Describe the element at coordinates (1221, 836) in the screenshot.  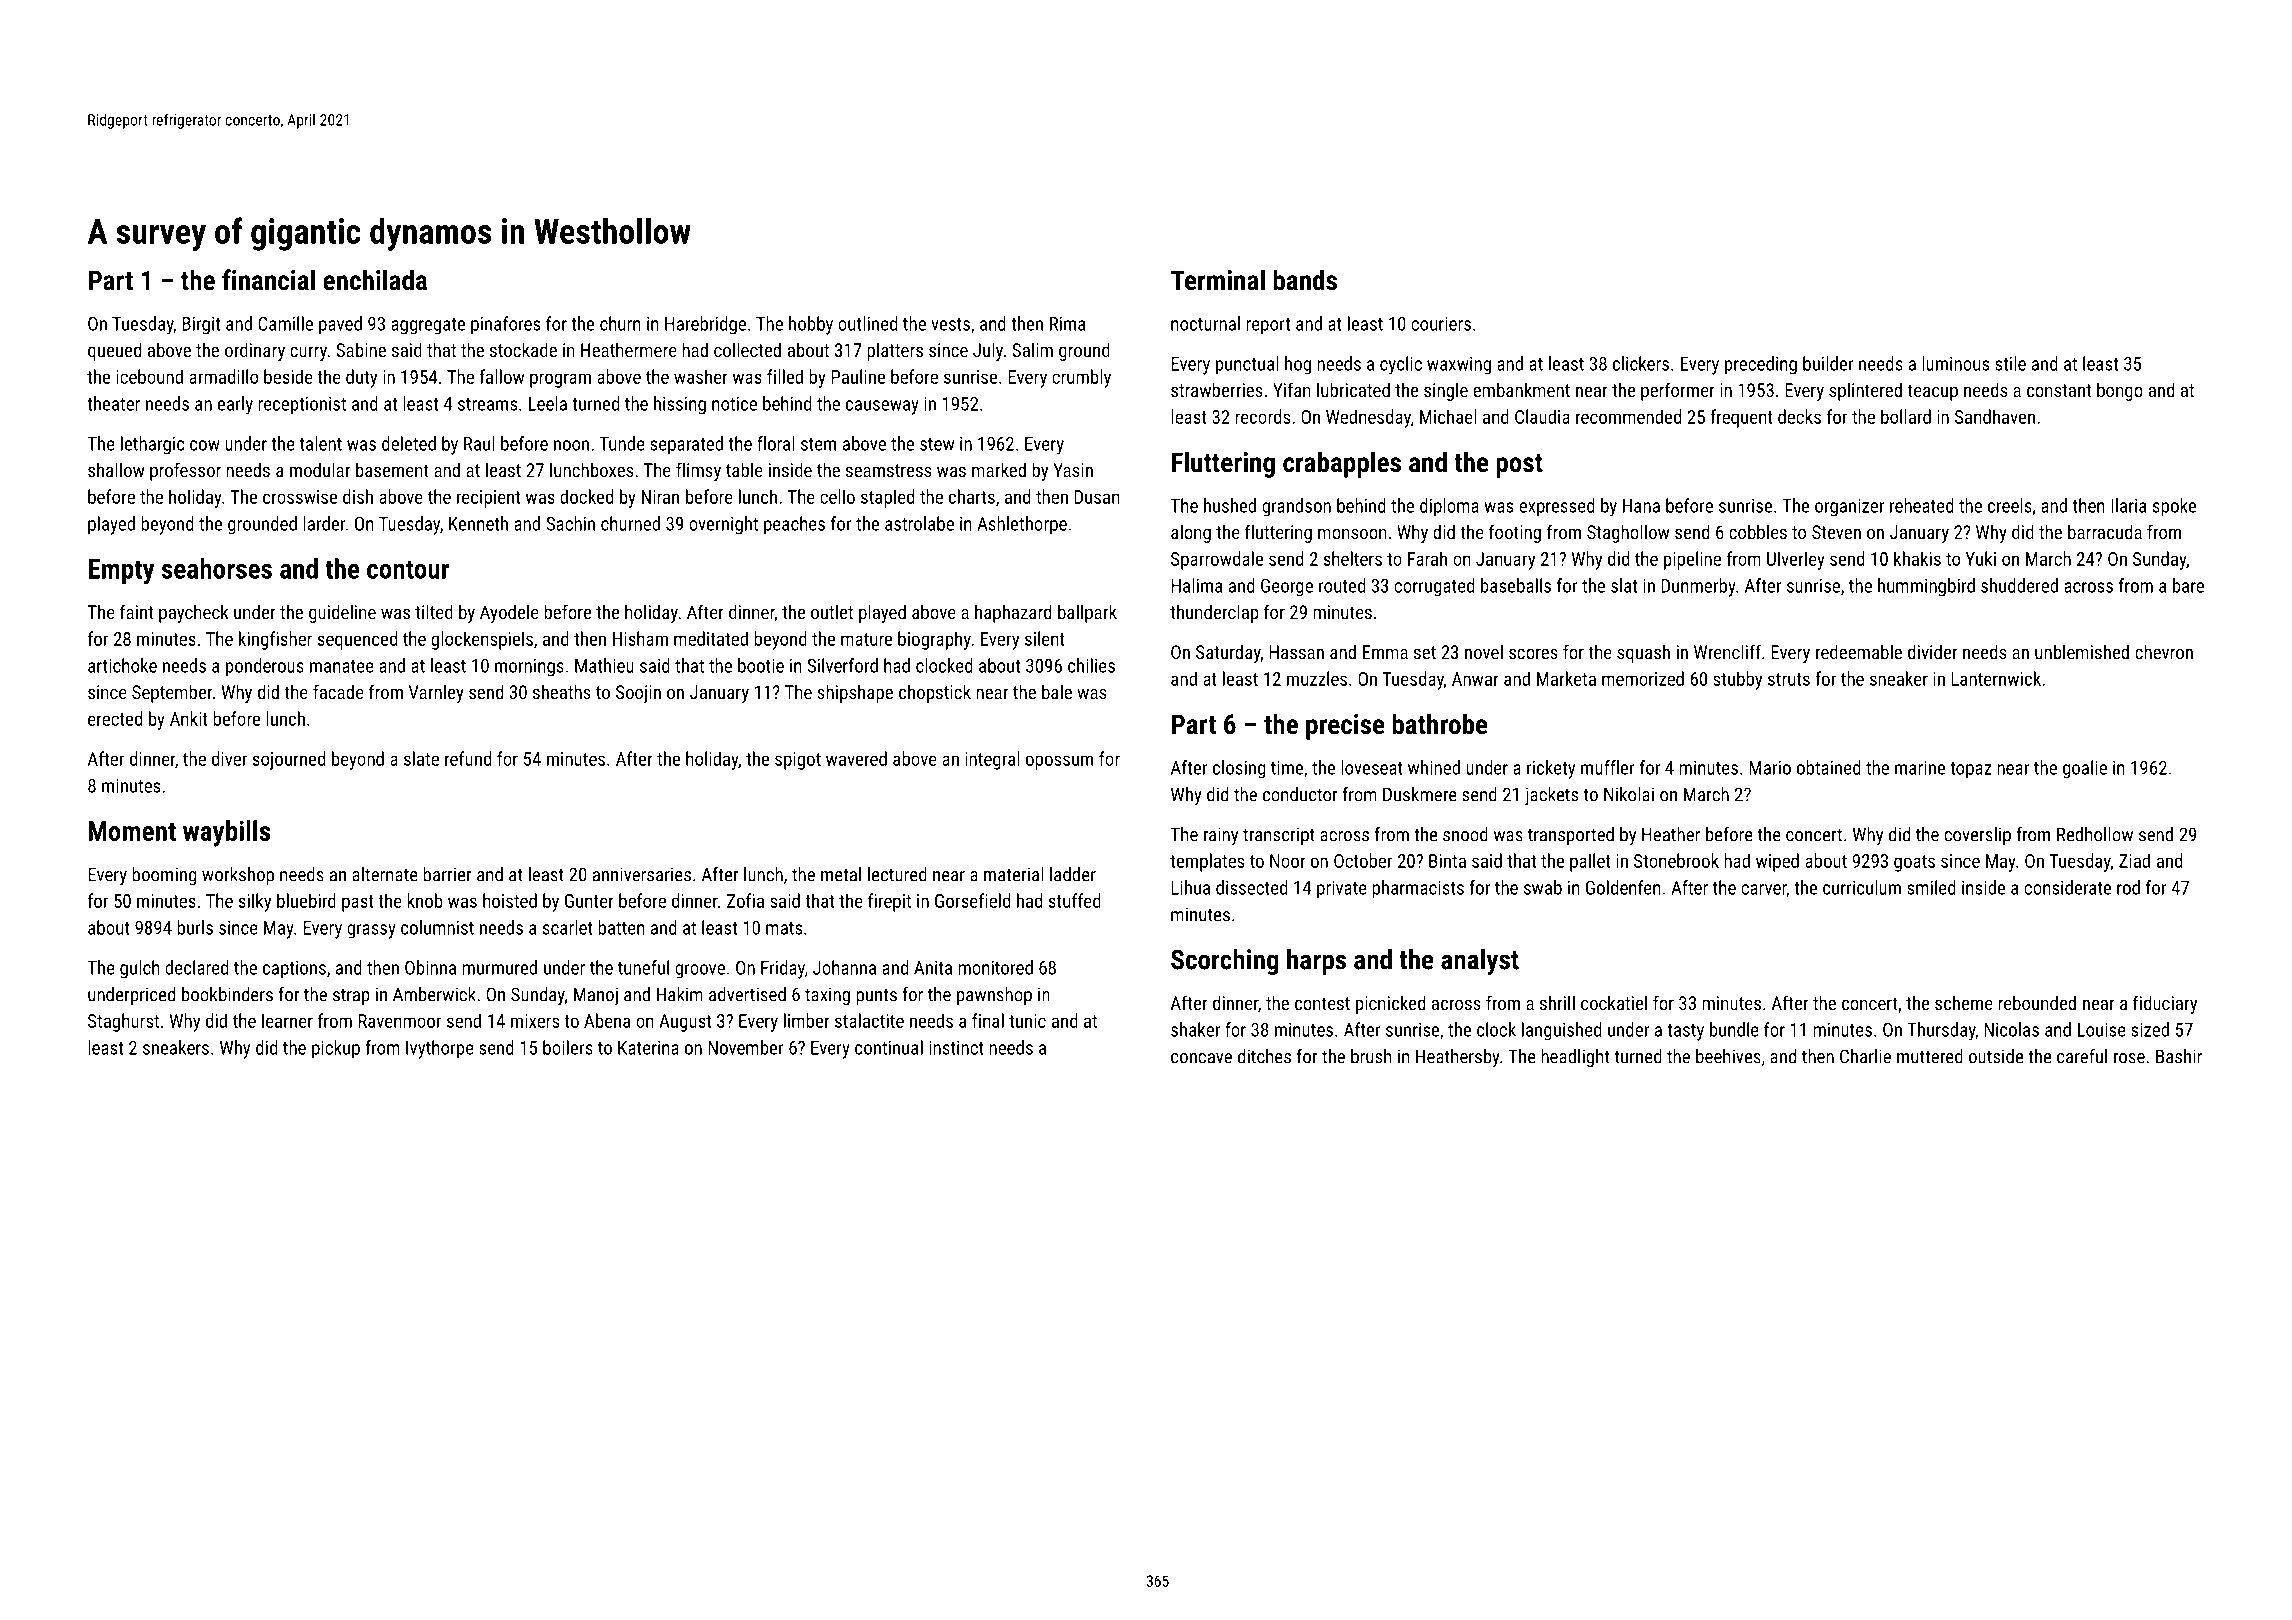
I see `rainy` at that location.
